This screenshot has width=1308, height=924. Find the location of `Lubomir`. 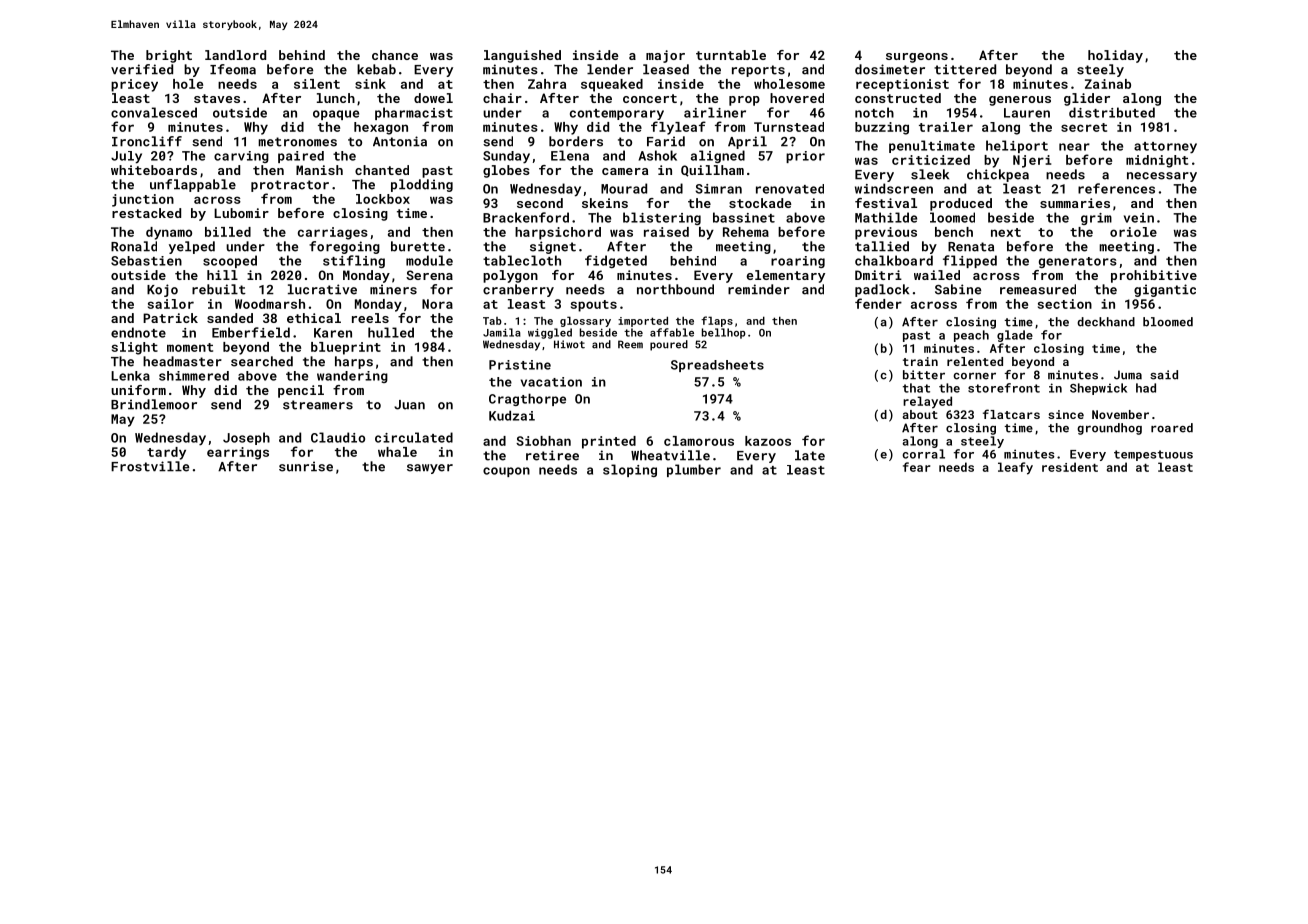

Lubomir is located at coordinates (241, 213).
